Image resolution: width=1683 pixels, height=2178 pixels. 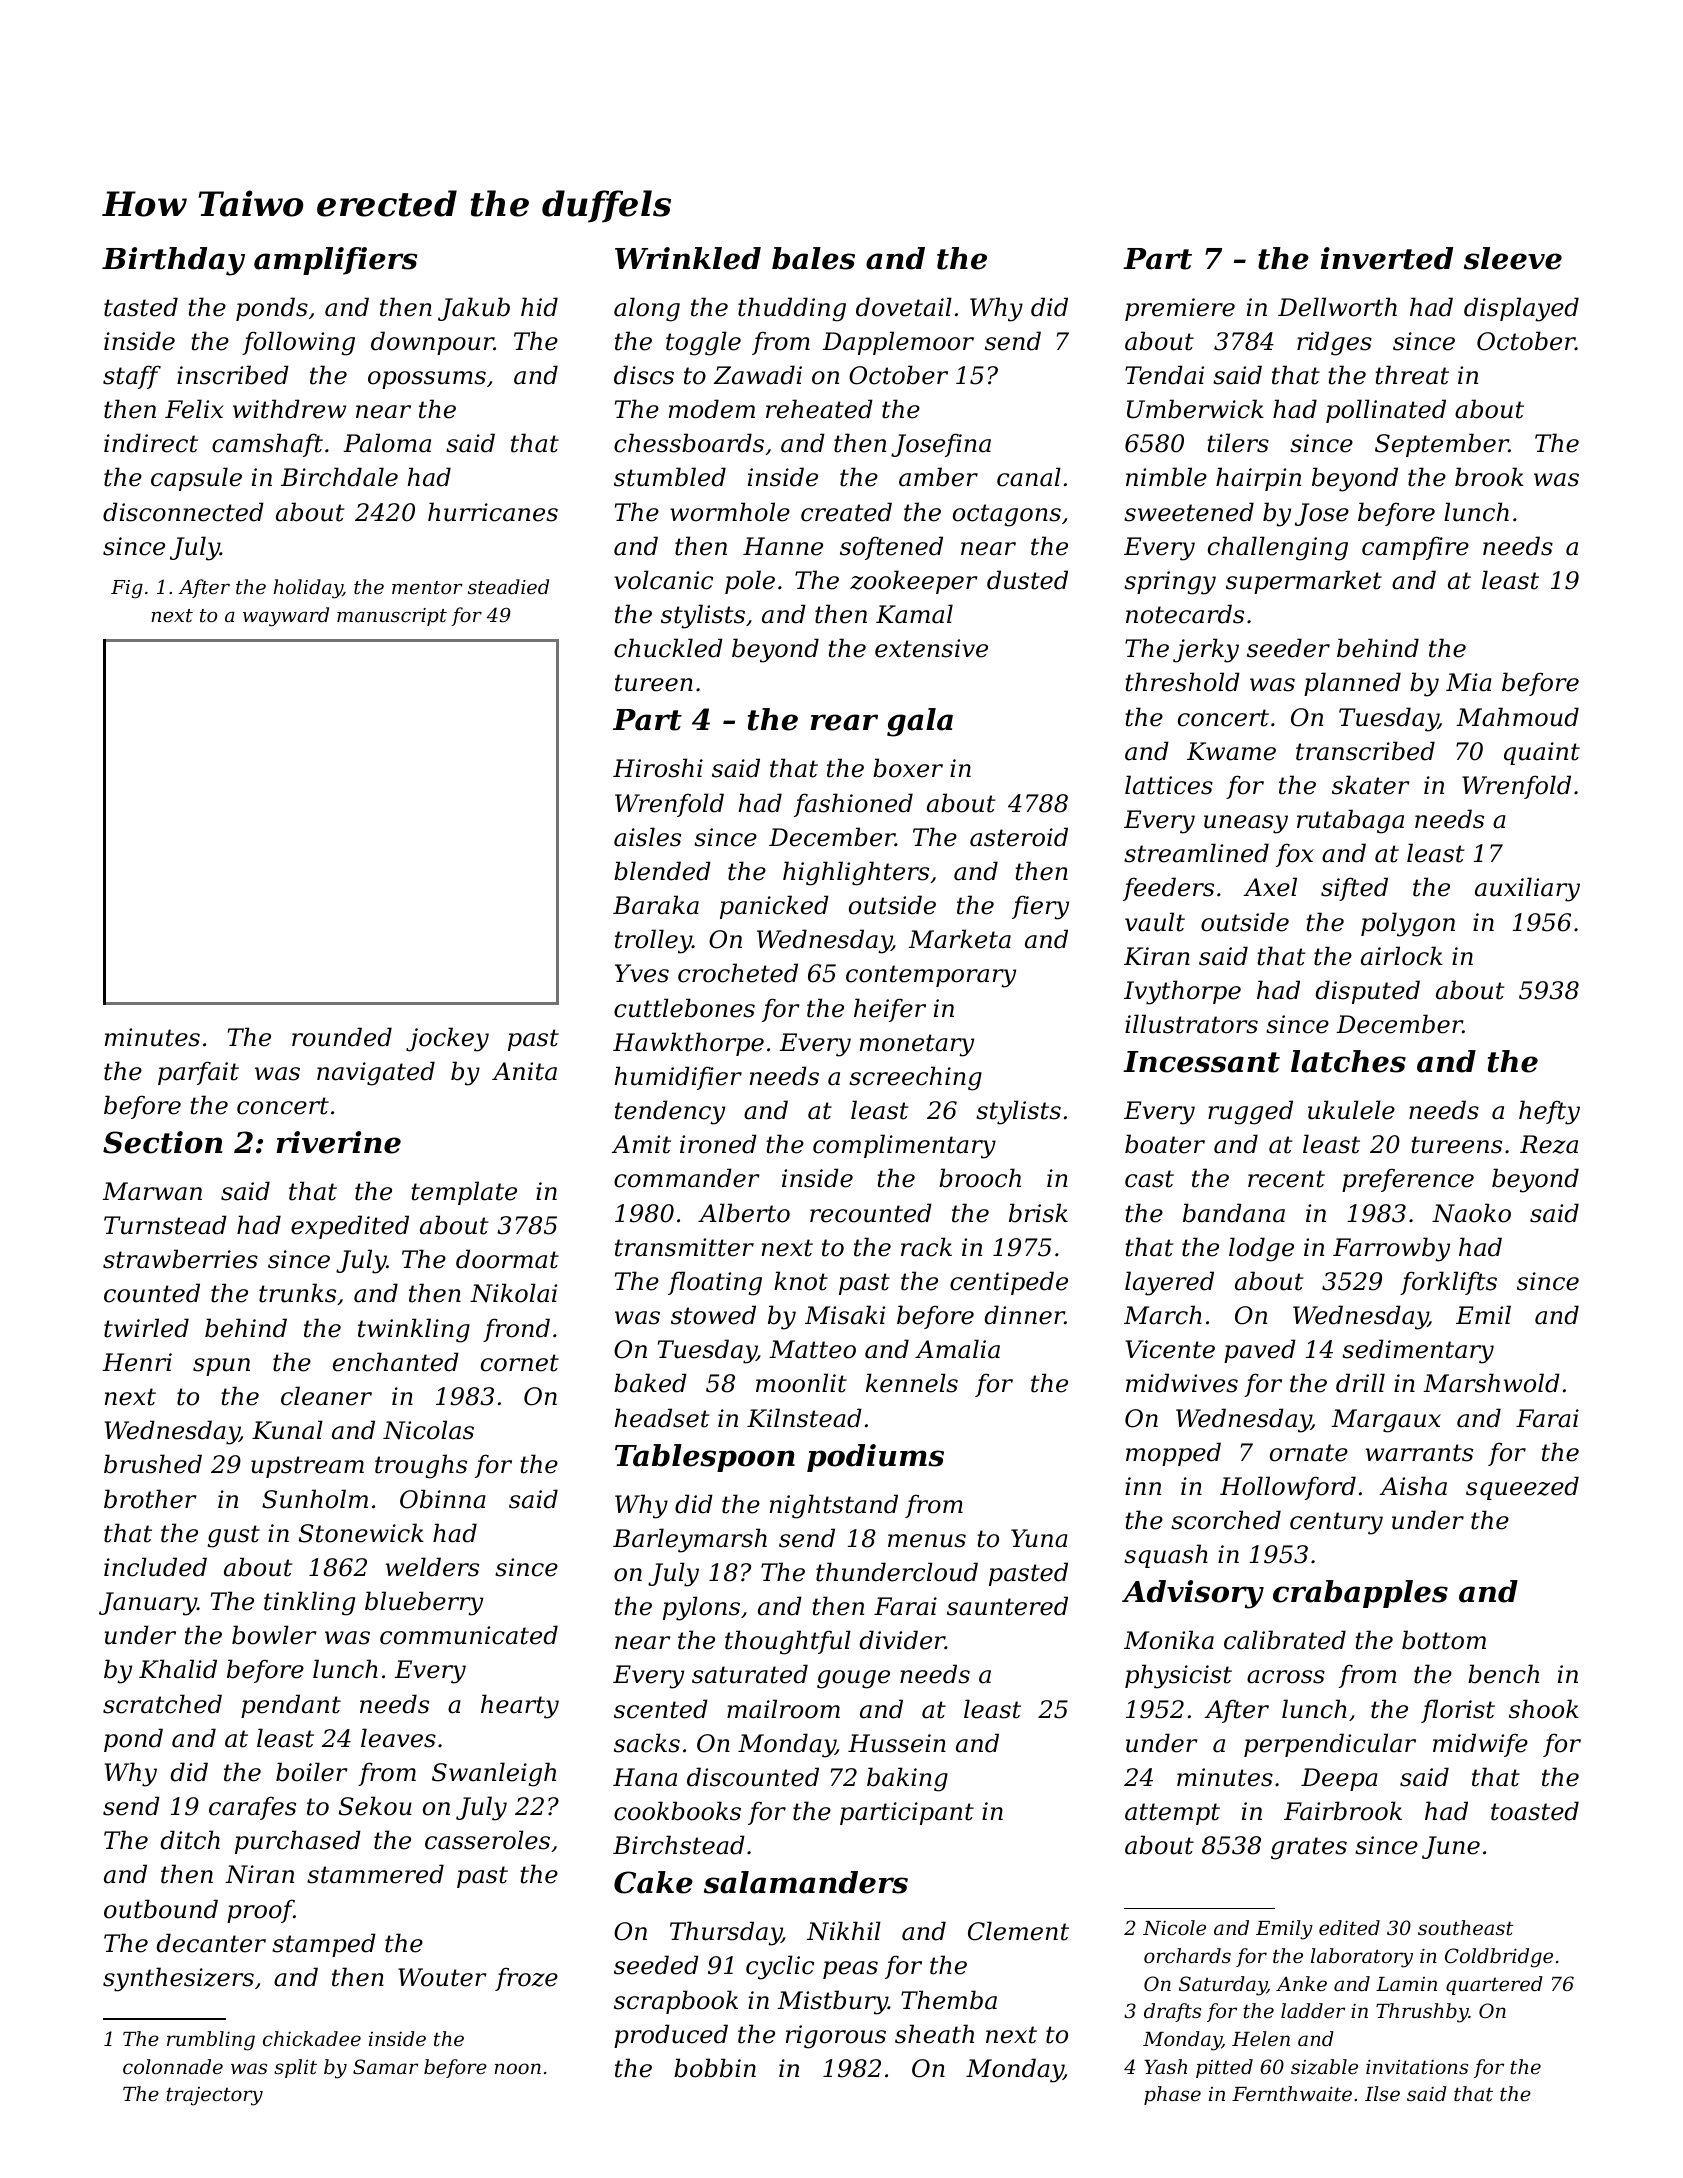 I want to click on lodge, so click(x=1261, y=1249).
